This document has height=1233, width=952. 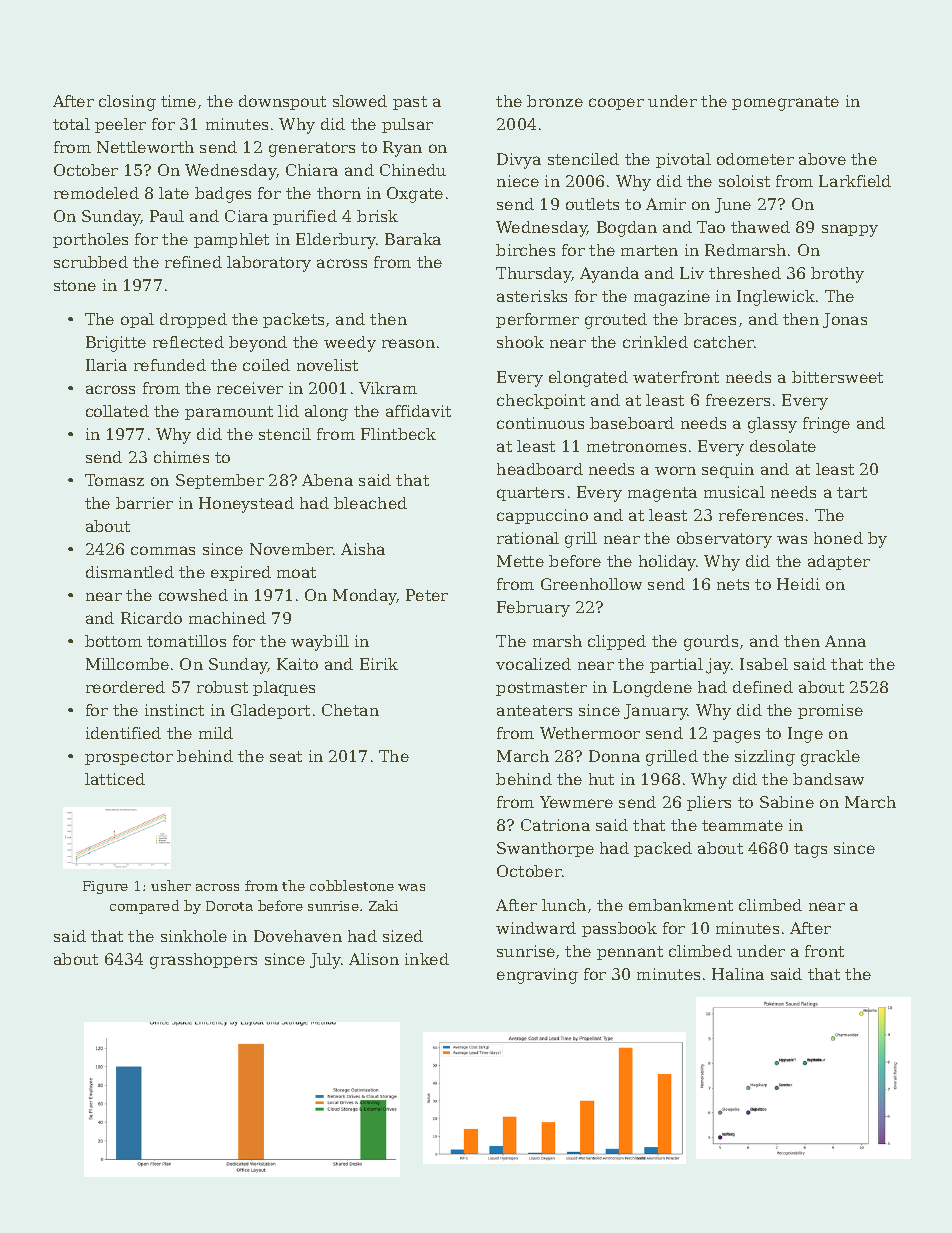 I want to click on Nettleworth, so click(x=145, y=147).
